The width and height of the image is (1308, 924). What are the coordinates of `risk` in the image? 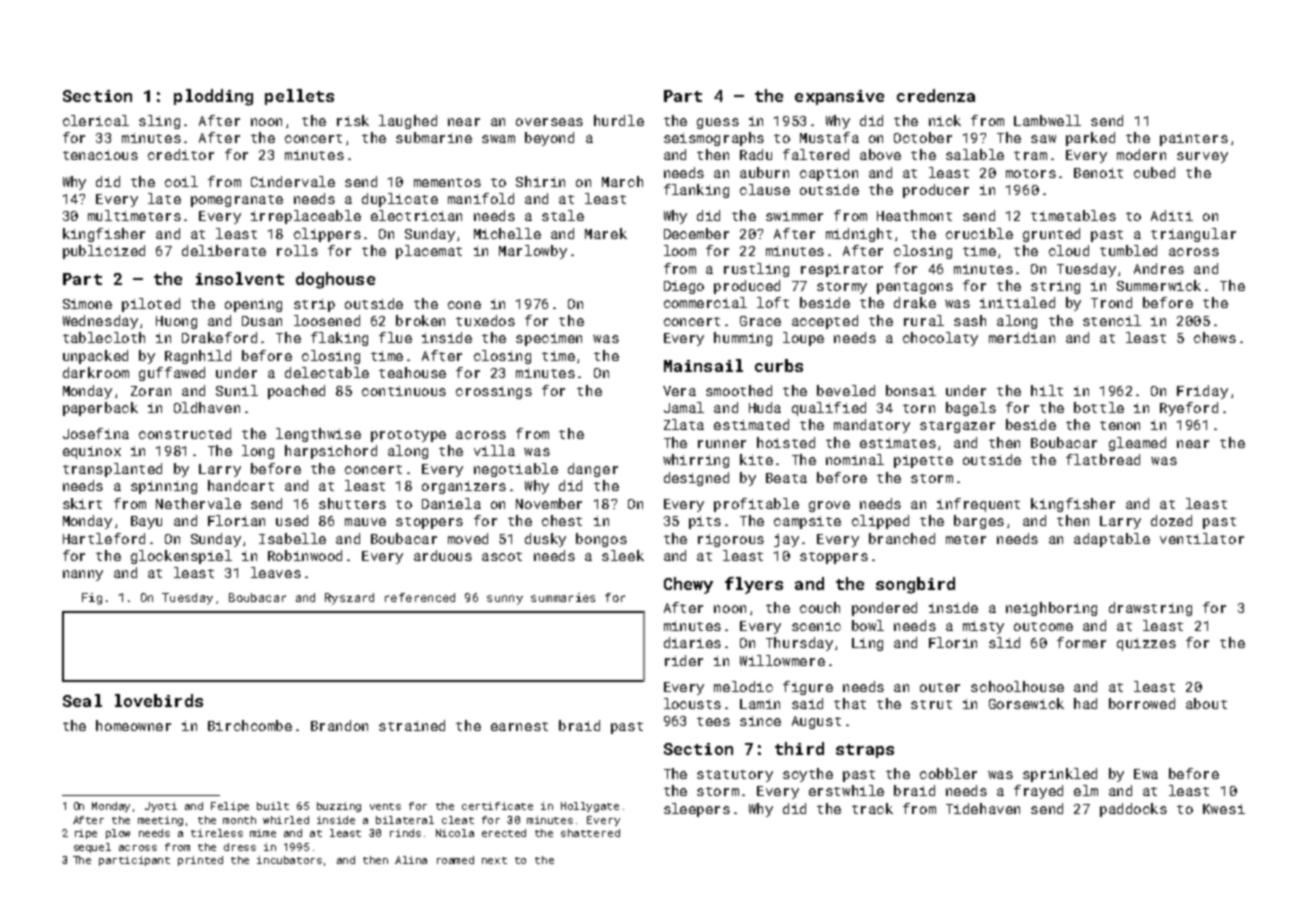 It's located at (353, 120).
